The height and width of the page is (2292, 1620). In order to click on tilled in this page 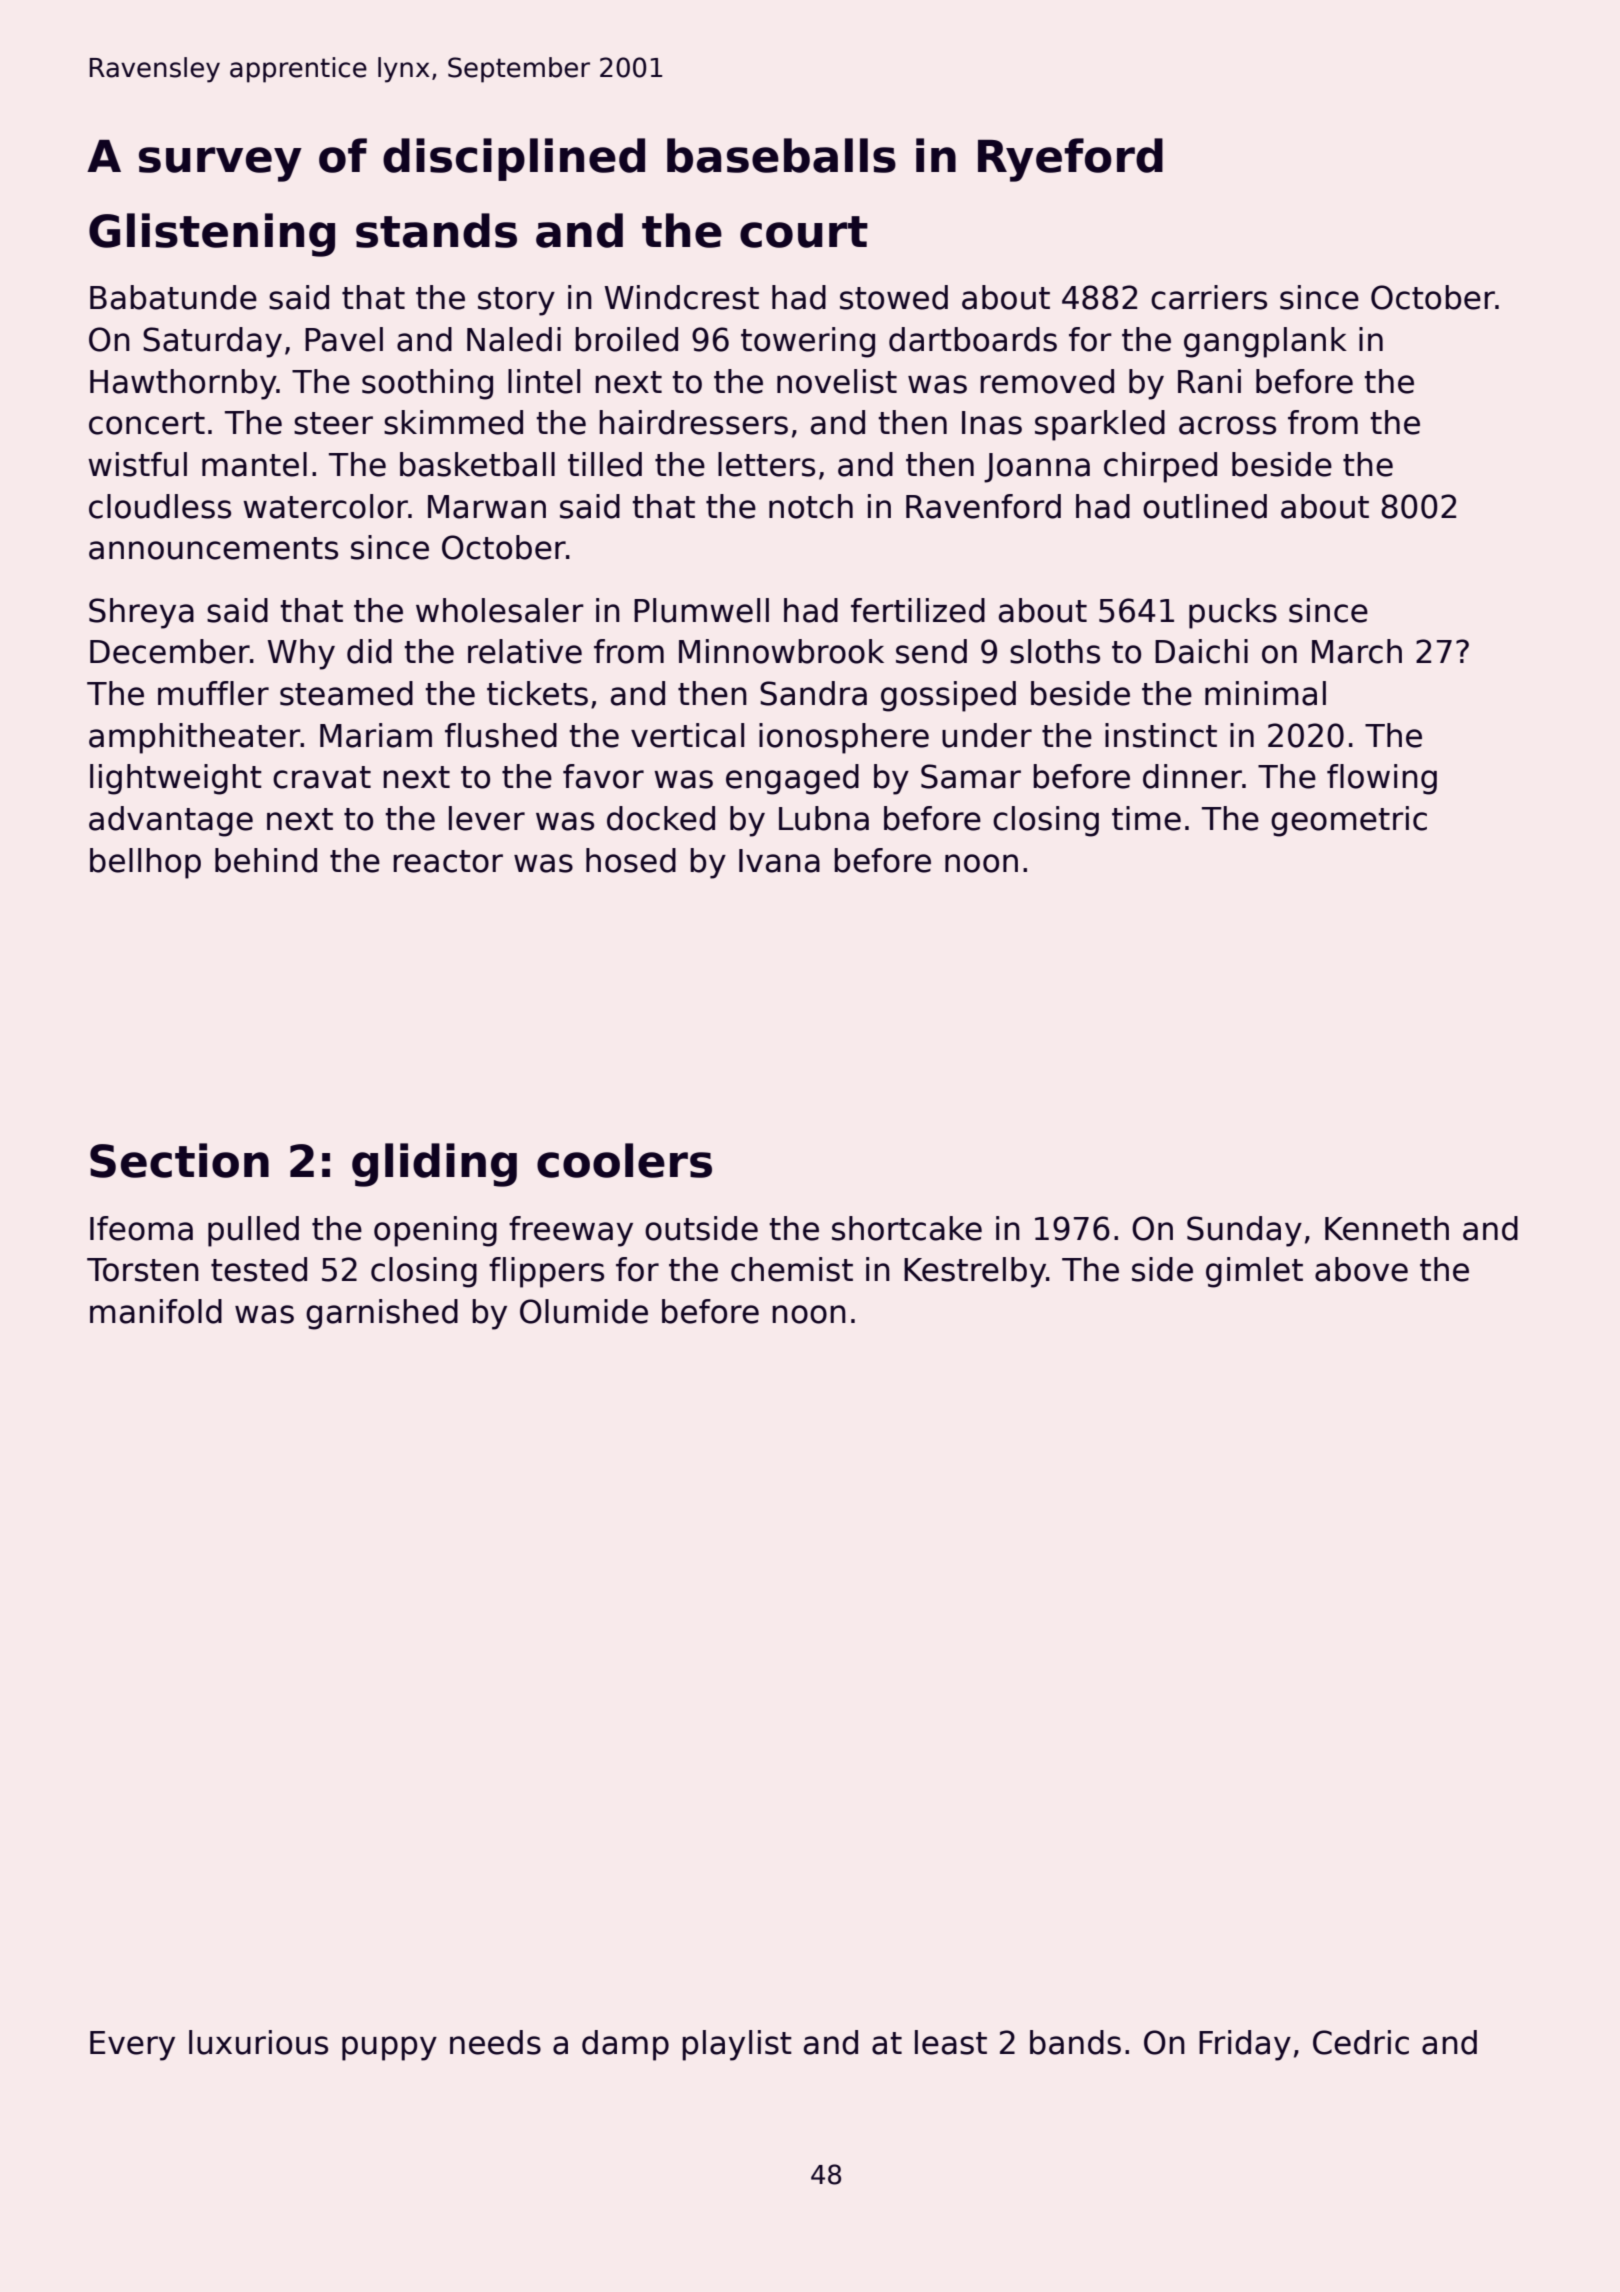, I will do `click(605, 464)`.
